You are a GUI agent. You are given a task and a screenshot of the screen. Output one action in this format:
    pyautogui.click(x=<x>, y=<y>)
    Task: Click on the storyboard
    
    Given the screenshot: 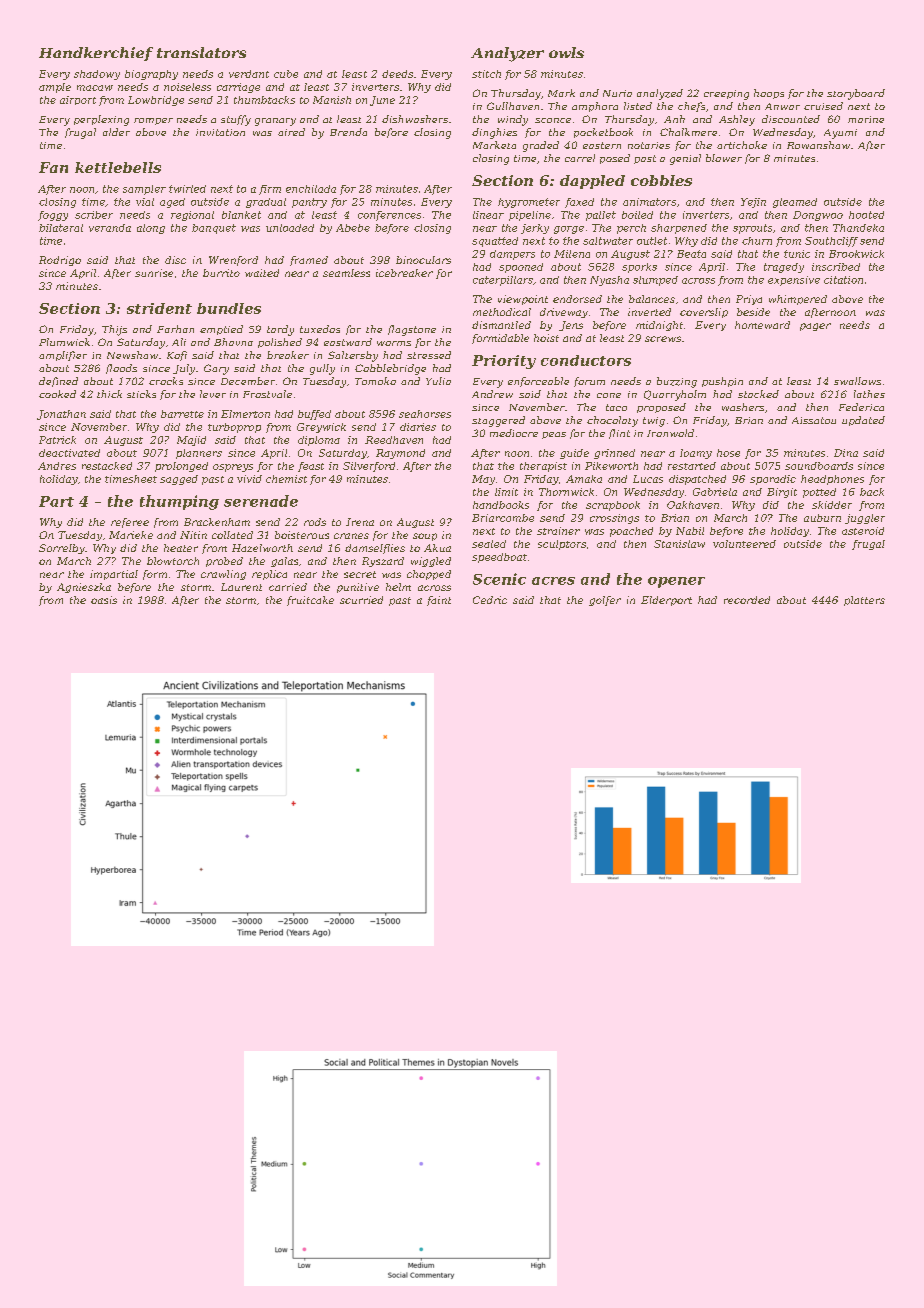 What is the action you would take?
    pyautogui.click(x=856, y=94)
